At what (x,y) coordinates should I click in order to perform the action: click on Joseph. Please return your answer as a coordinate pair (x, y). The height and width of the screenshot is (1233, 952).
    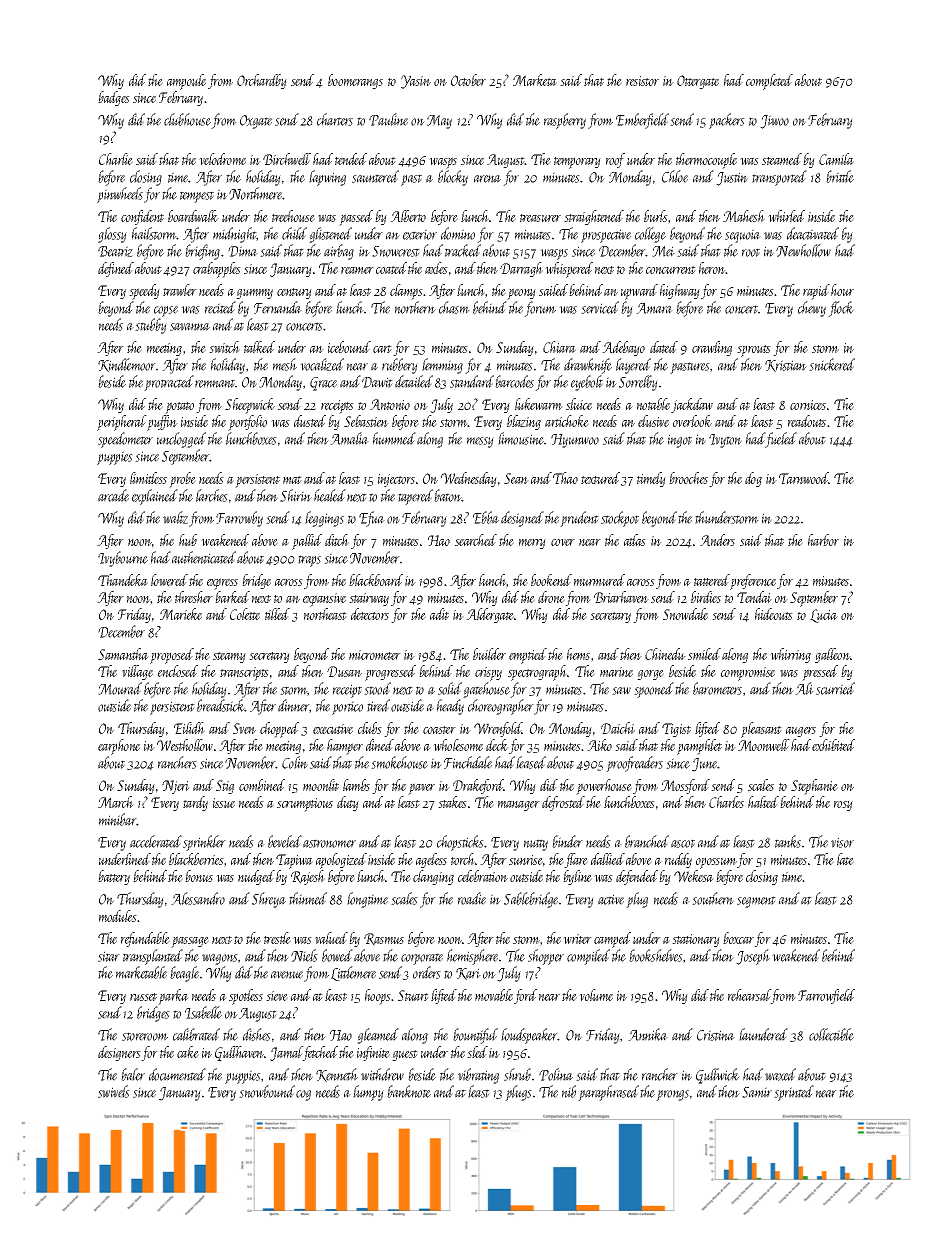
    Looking at the image, I should click on (753, 957).
